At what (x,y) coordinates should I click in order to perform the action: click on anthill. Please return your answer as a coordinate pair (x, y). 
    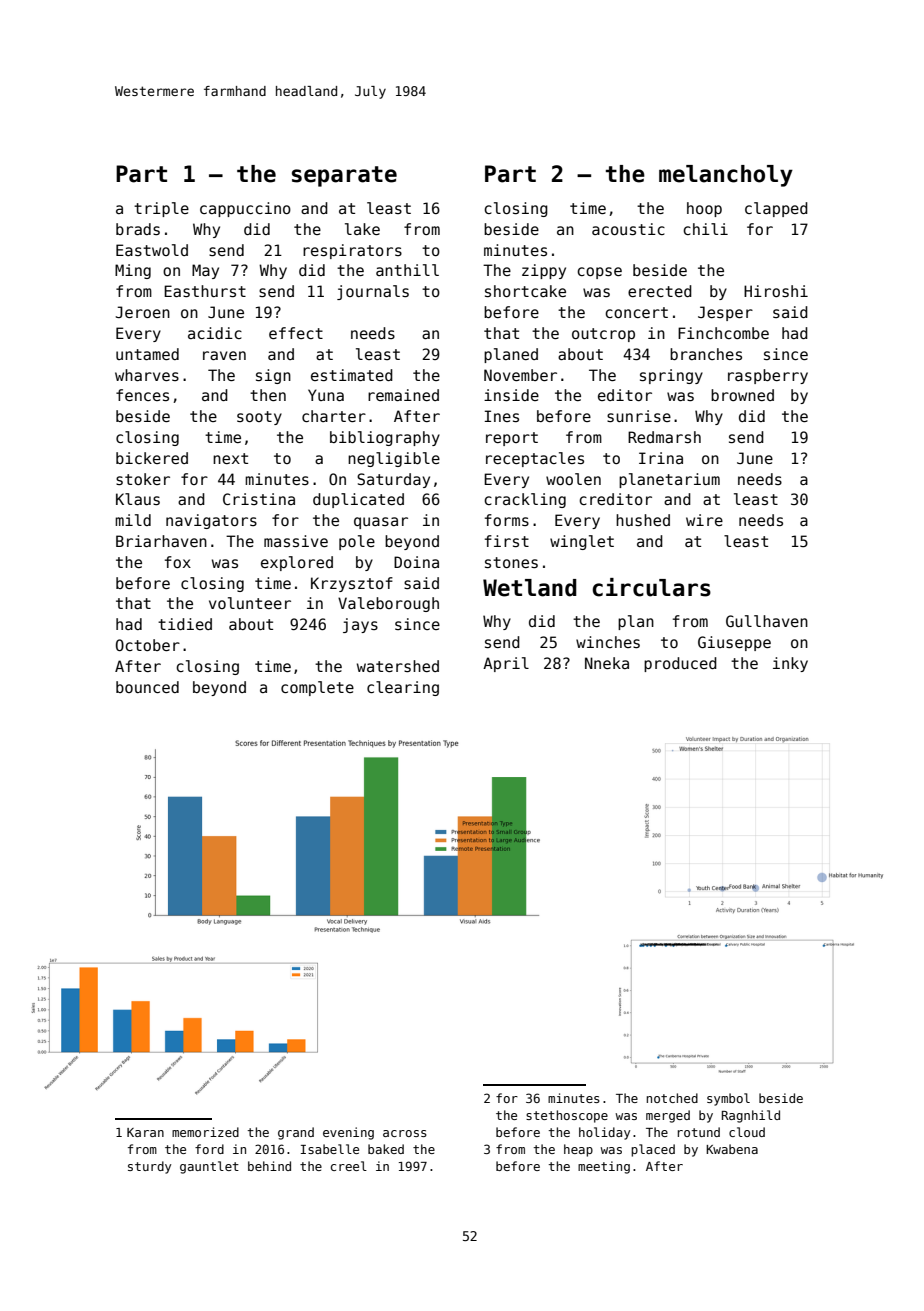
    Looking at the image, I should click on (407, 270).
